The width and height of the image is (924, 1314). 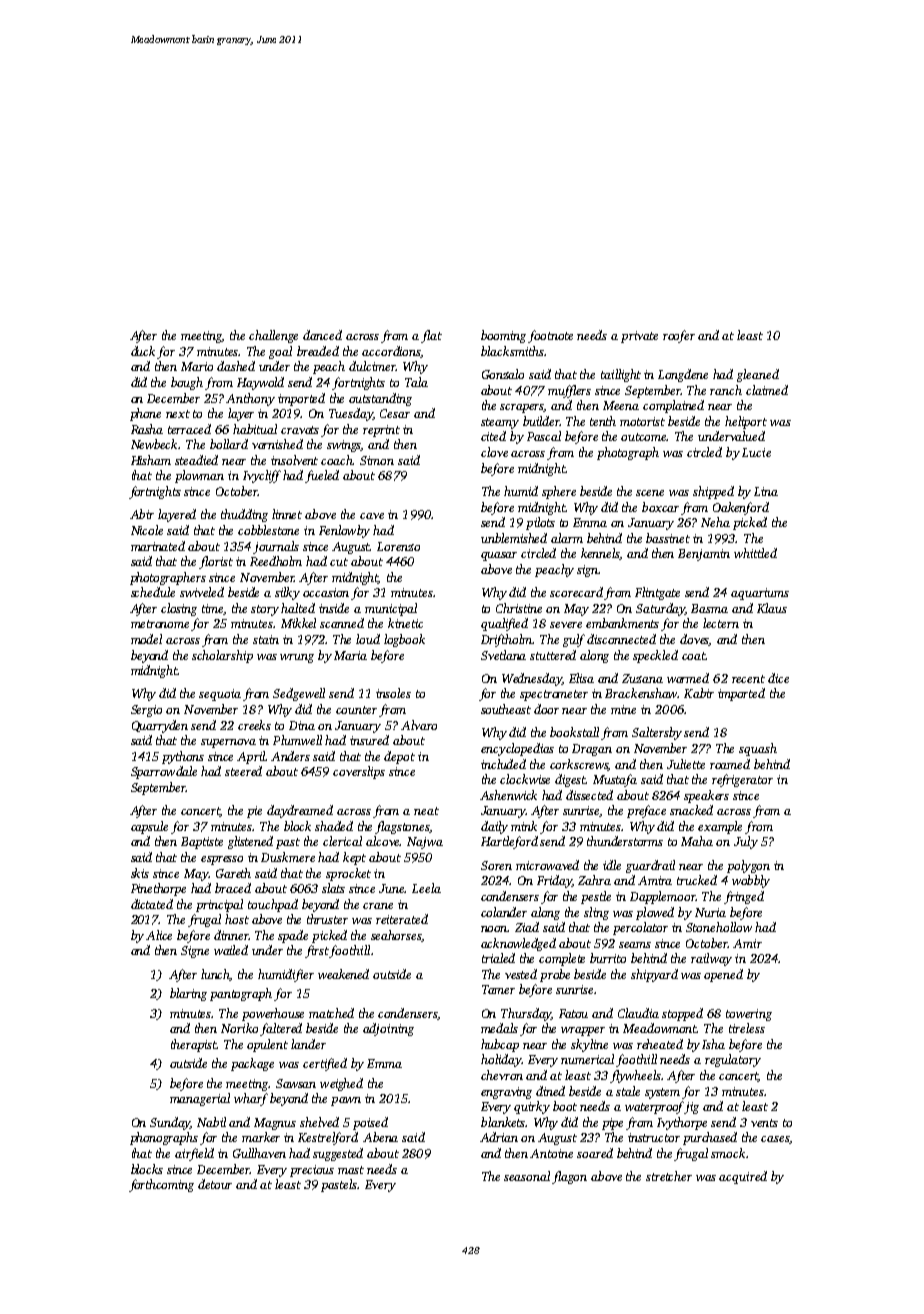 What do you see at coordinates (695, 640) in the image?
I see `doves` at bounding box center [695, 640].
